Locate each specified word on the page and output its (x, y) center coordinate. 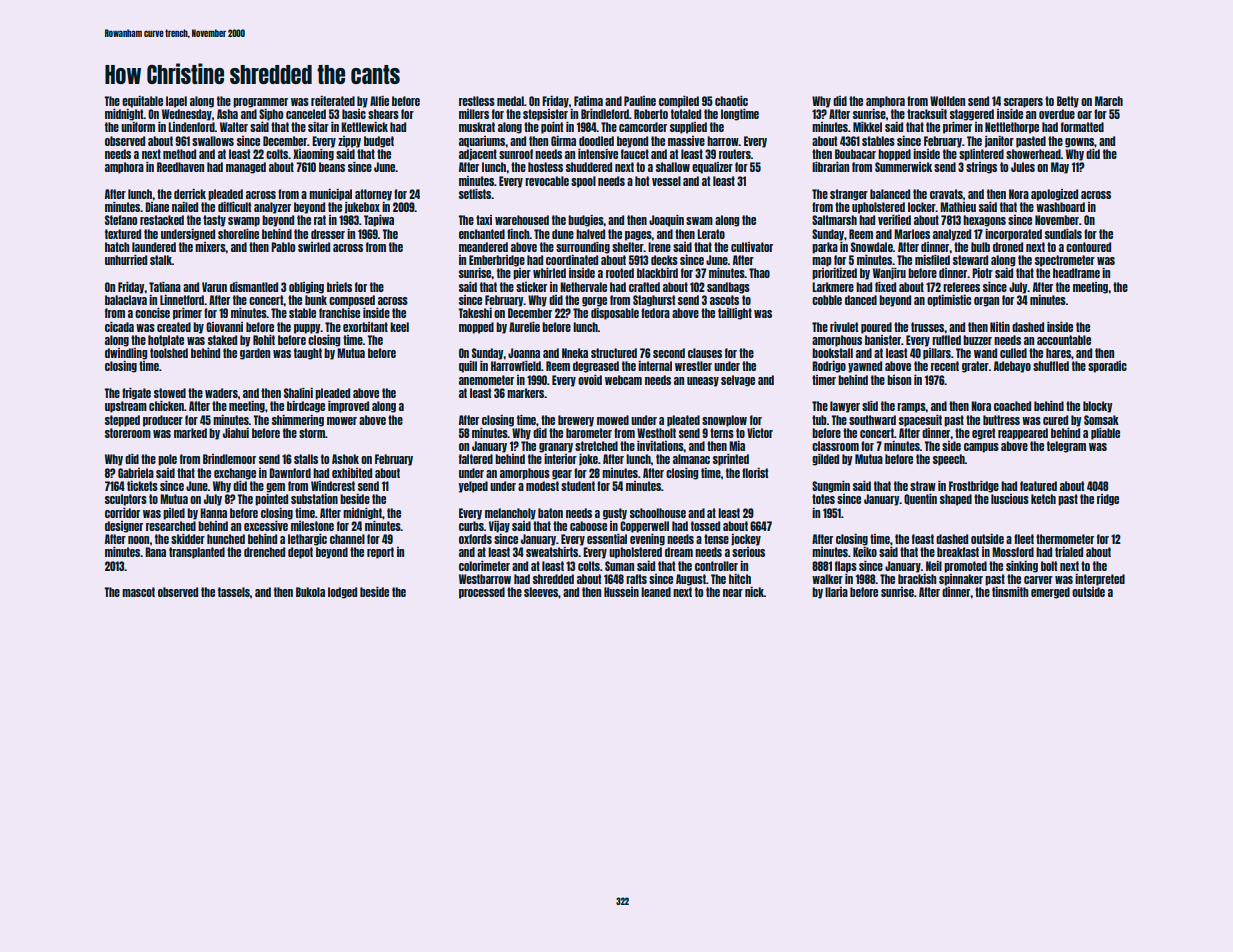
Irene (659, 247)
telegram (1066, 447)
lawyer (845, 407)
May (1060, 168)
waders (221, 393)
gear (562, 475)
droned (1008, 247)
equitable (142, 102)
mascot (138, 592)
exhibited (352, 473)
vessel (666, 181)
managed (246, 168)
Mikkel (867, 127)
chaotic (731, 101)
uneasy (703, 382)
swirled (314, 247)
